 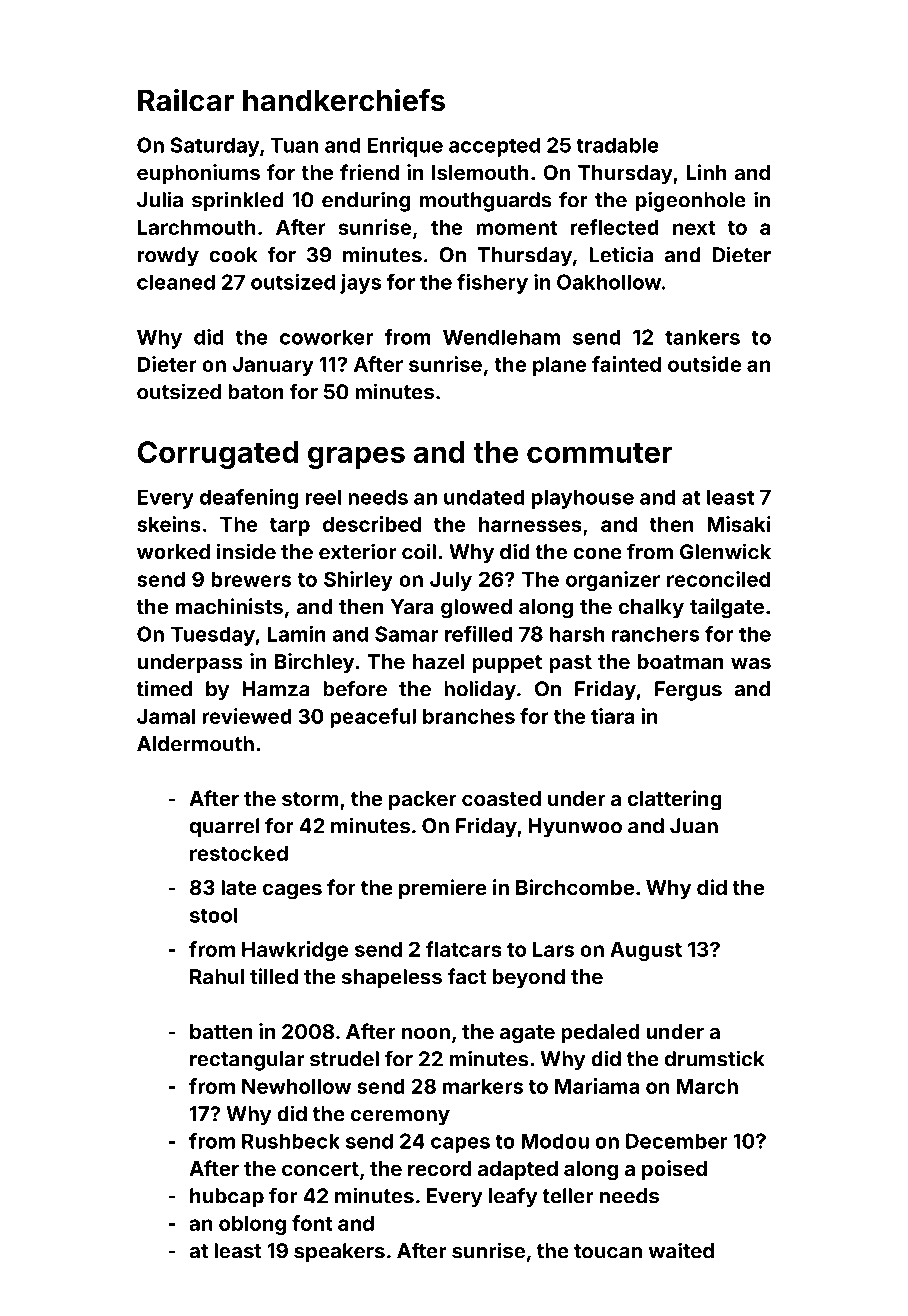 I want to click on Railcar, so click(x=186, y=100).
